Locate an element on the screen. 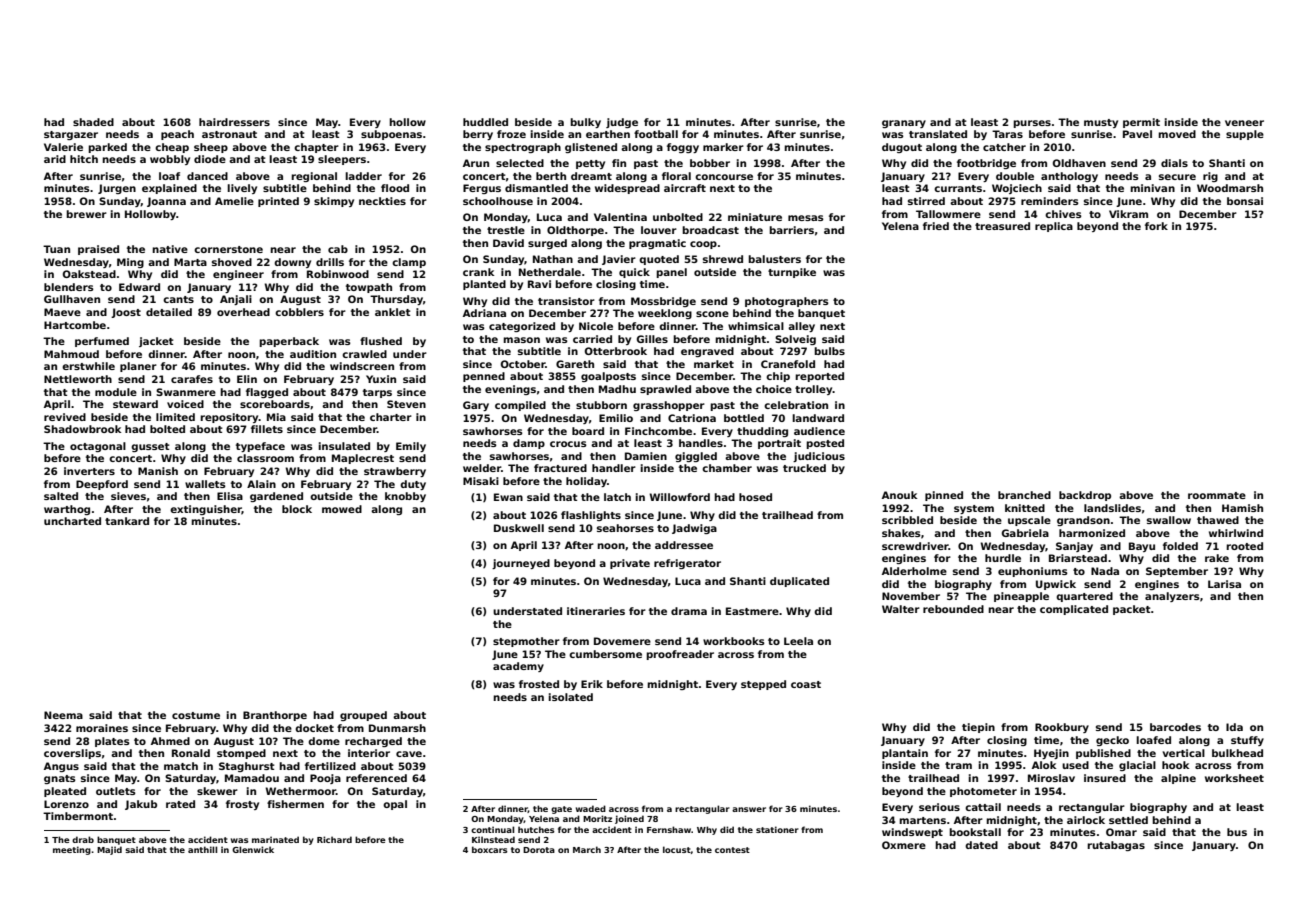 This screenshot has height=924, width=1308. gusset is located at coordinates (150, 447).
